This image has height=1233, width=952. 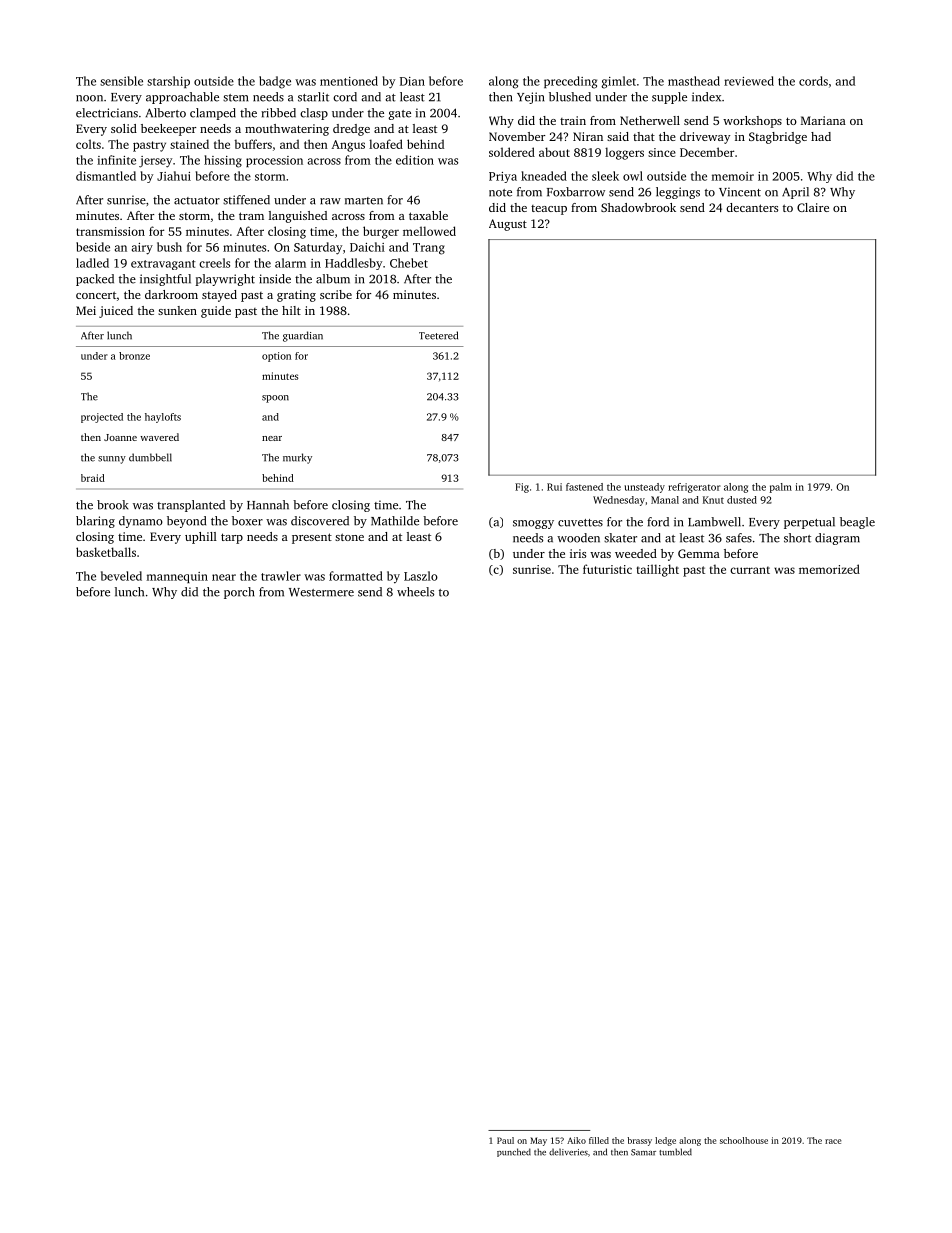 What do you see at coordinates (538, 1141) in the image?
I see `May` at bounding box center [538, 1141].
